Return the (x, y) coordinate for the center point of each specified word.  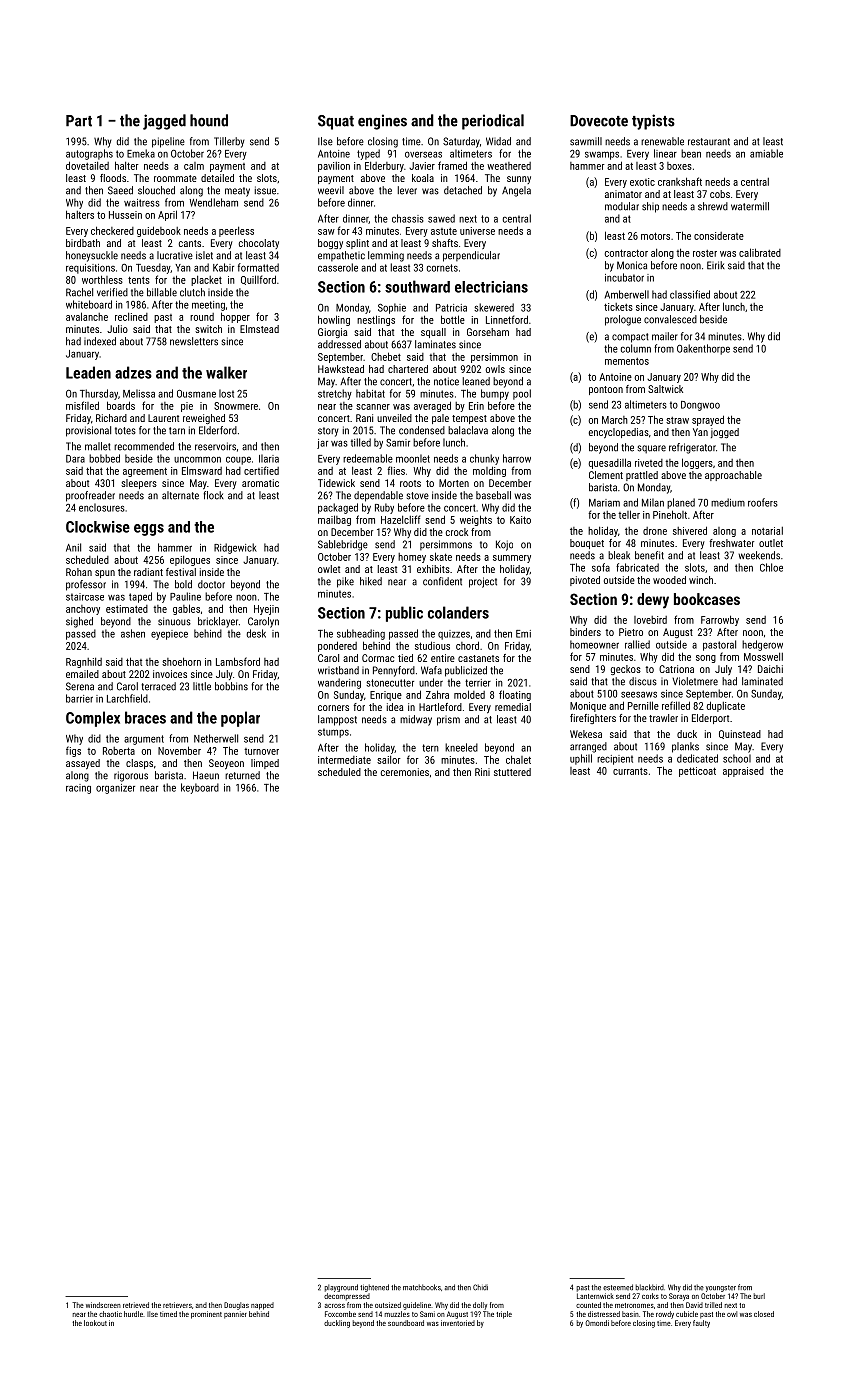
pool (522, 394)
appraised (743, 772)
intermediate (344, 760)
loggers (697, 463)
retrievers (177, 1305)
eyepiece (169, 635)
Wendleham (214, 202)
